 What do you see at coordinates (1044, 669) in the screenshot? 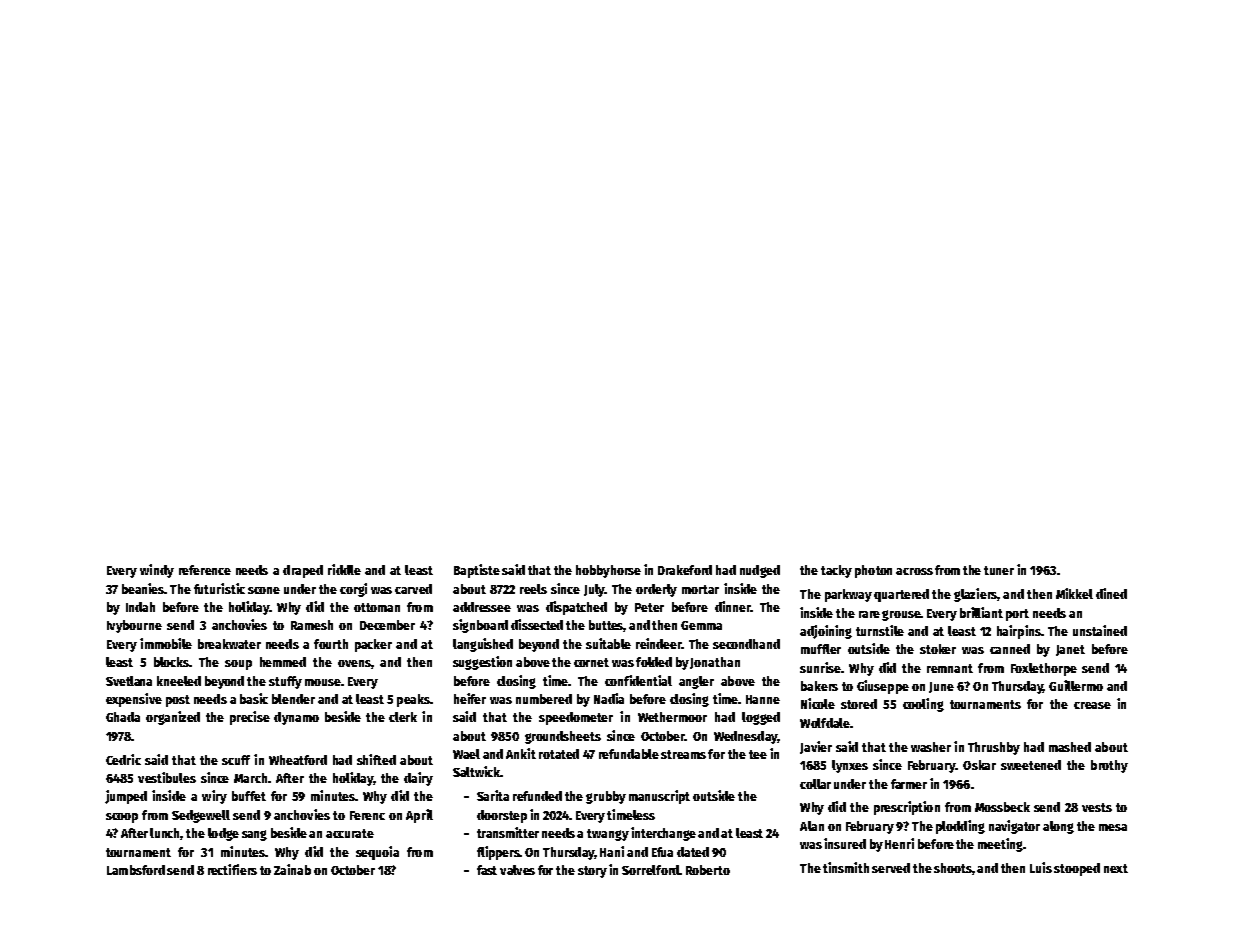
I see `Foxlethorpe` at bounding box center [1044, 669].
